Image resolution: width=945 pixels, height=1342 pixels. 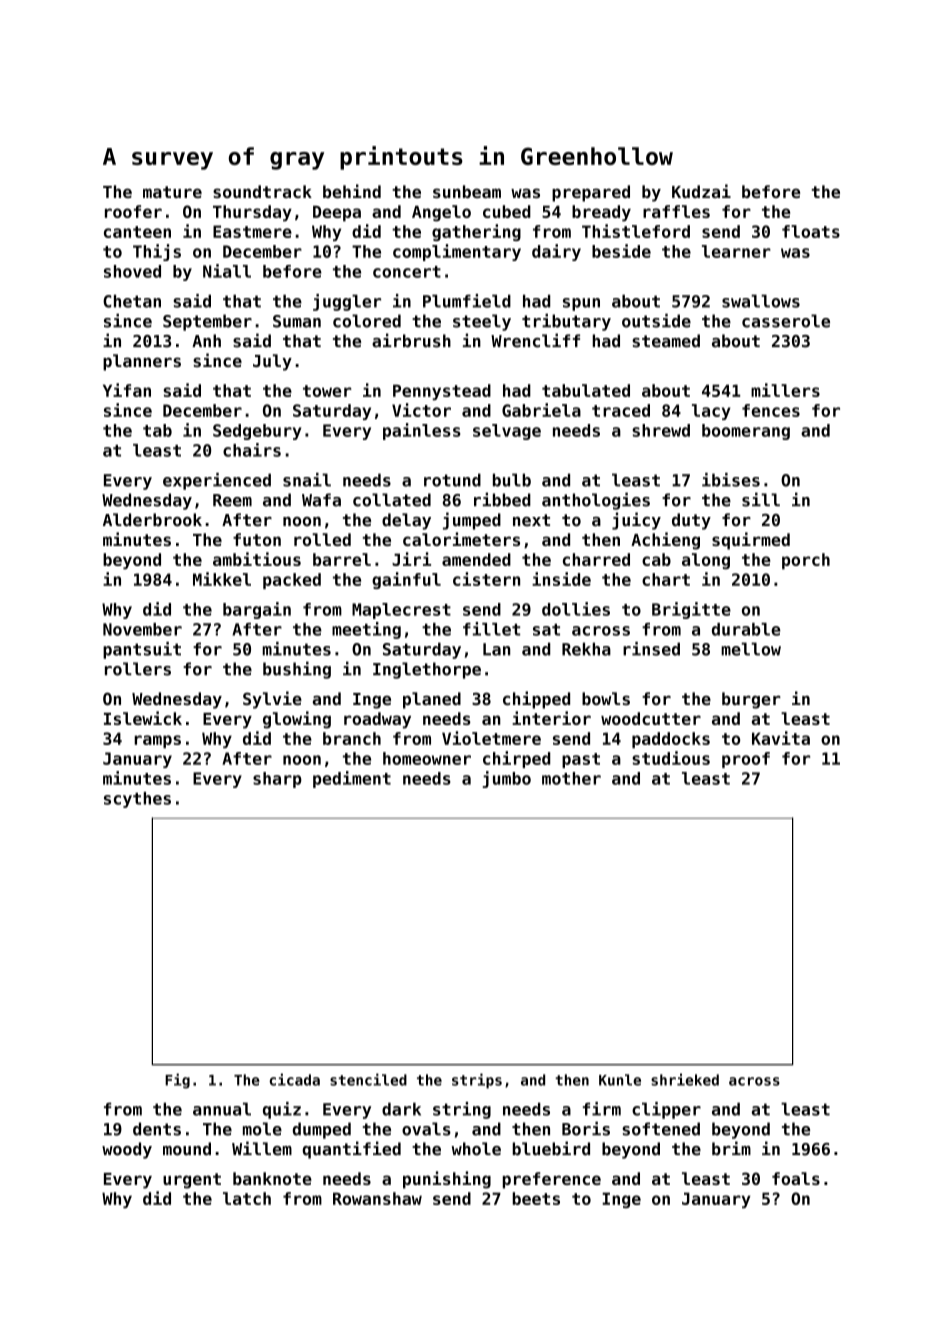 What do you see at coordinates (651, 649) in the screenshot?
I see `rinsed` at bounding box center [651, 649].
